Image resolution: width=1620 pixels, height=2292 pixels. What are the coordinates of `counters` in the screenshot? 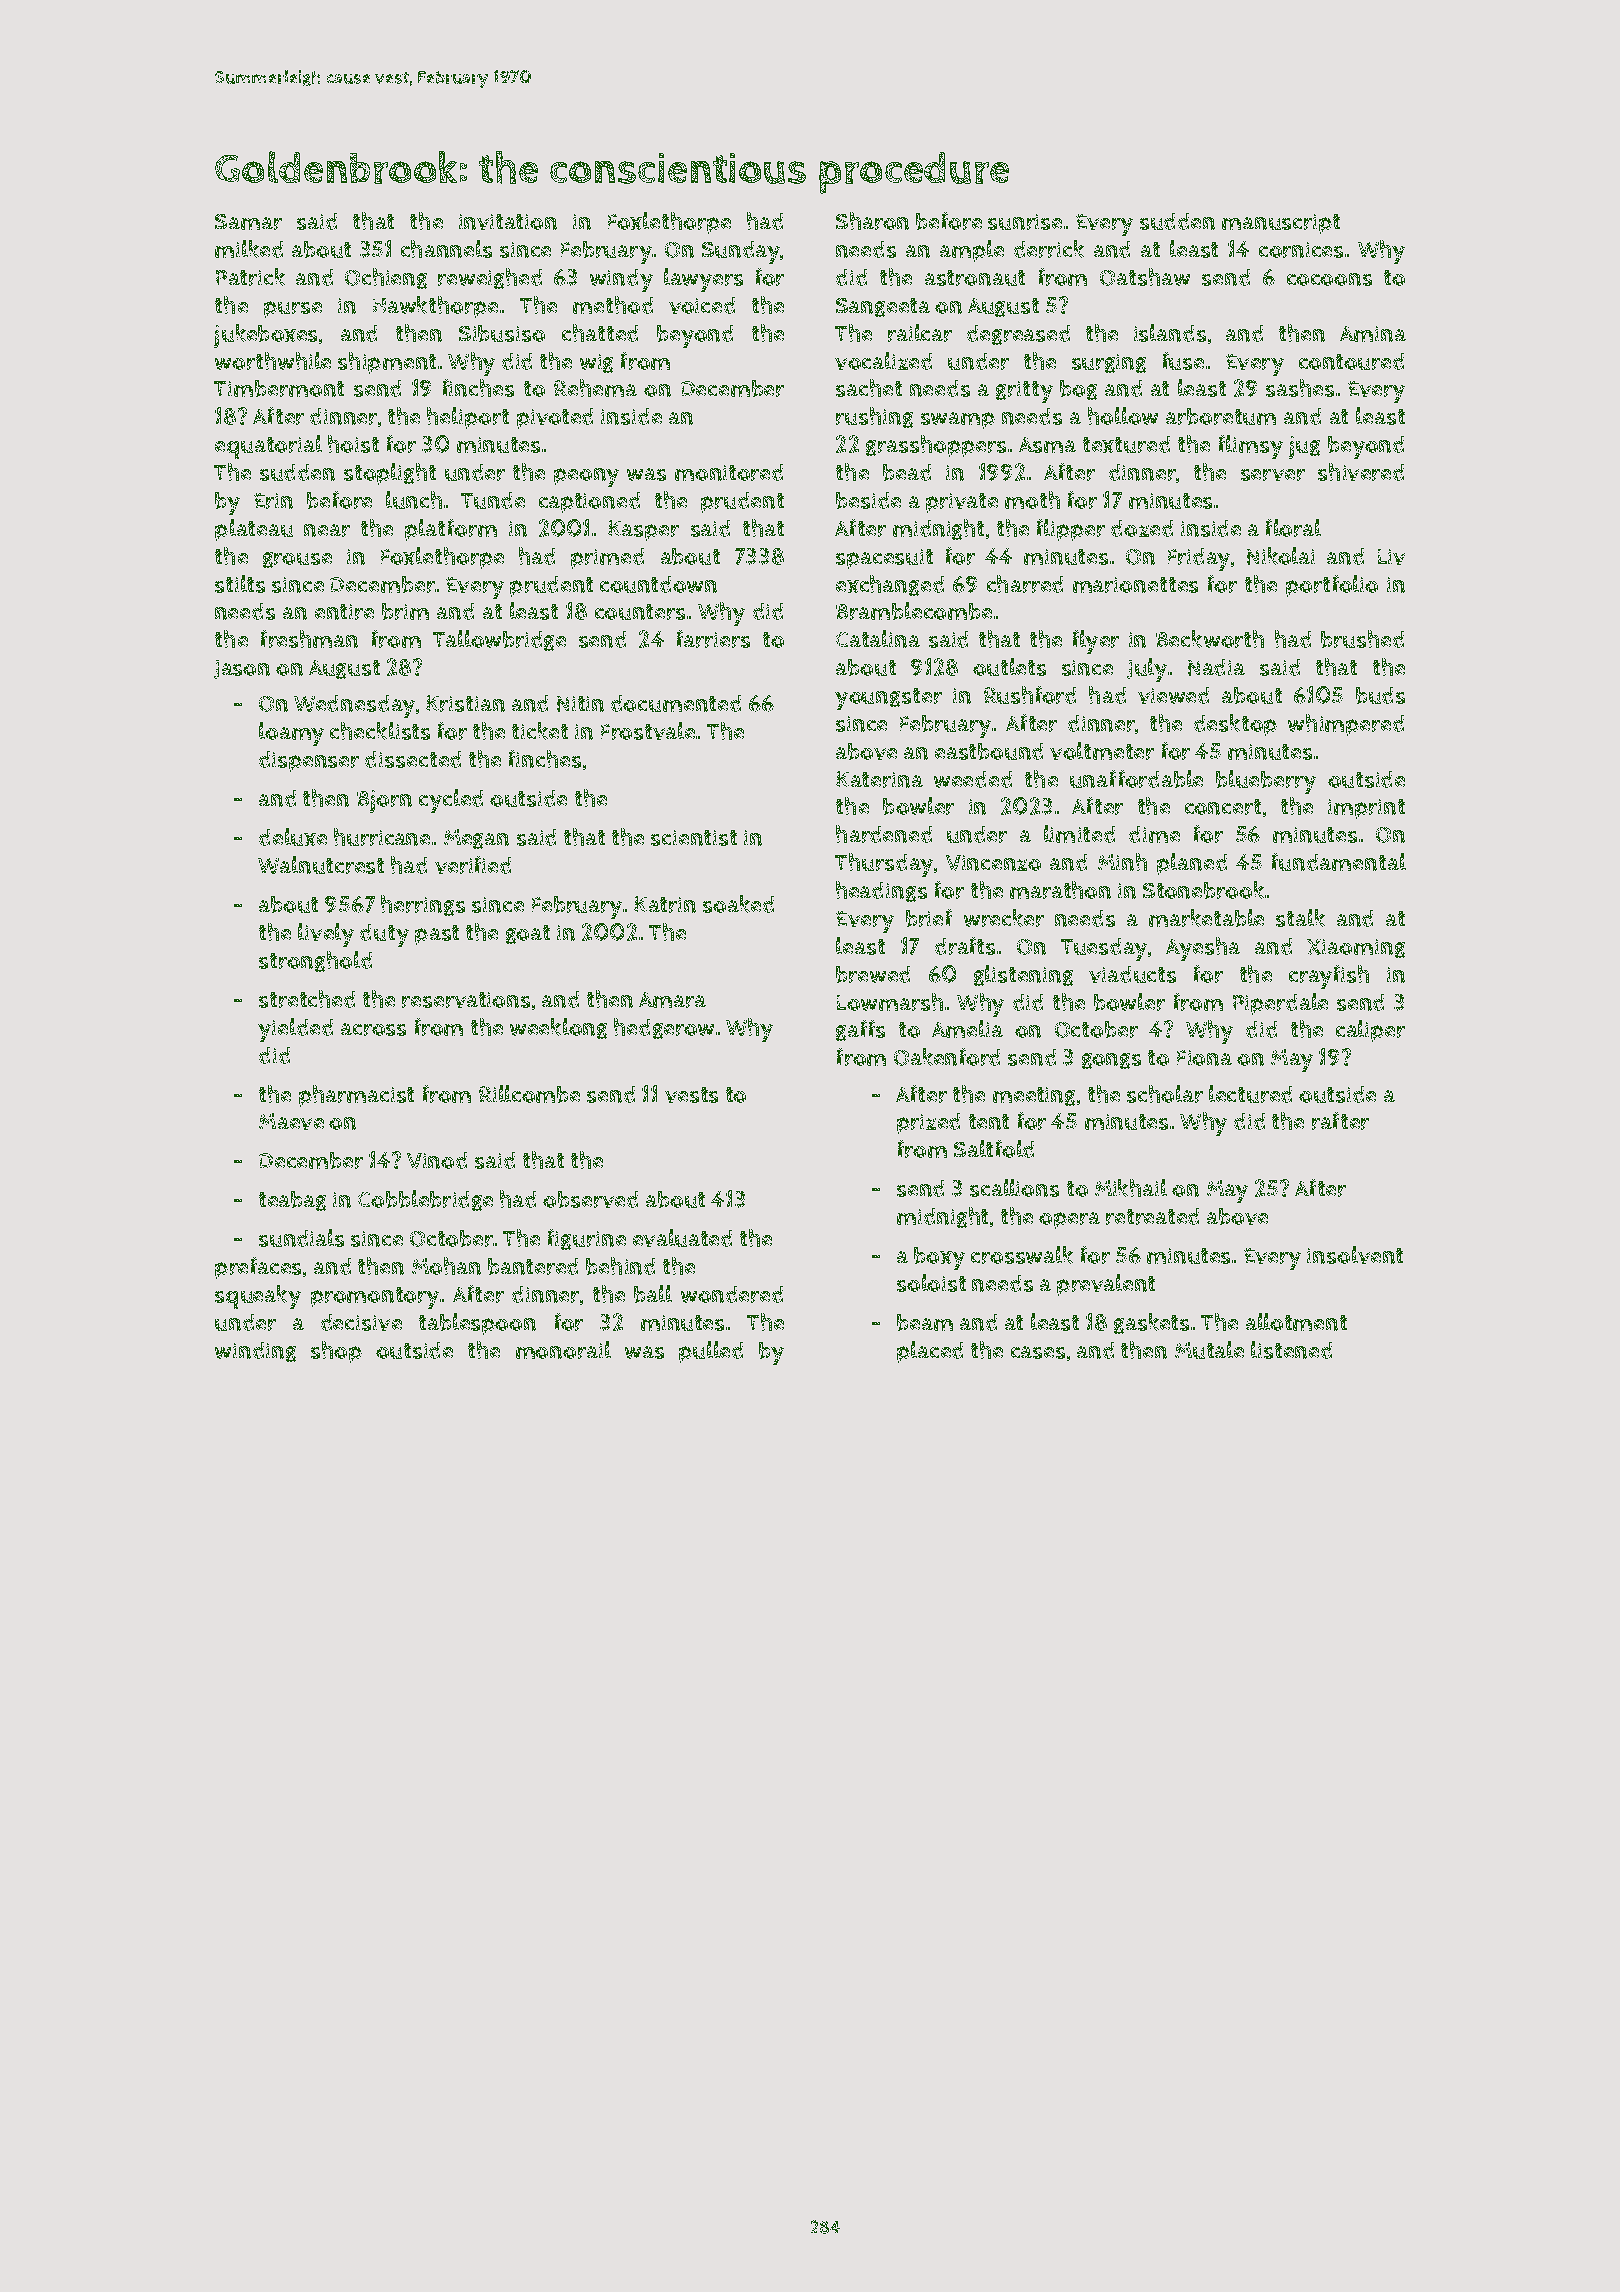 It's located at (640, 612).
